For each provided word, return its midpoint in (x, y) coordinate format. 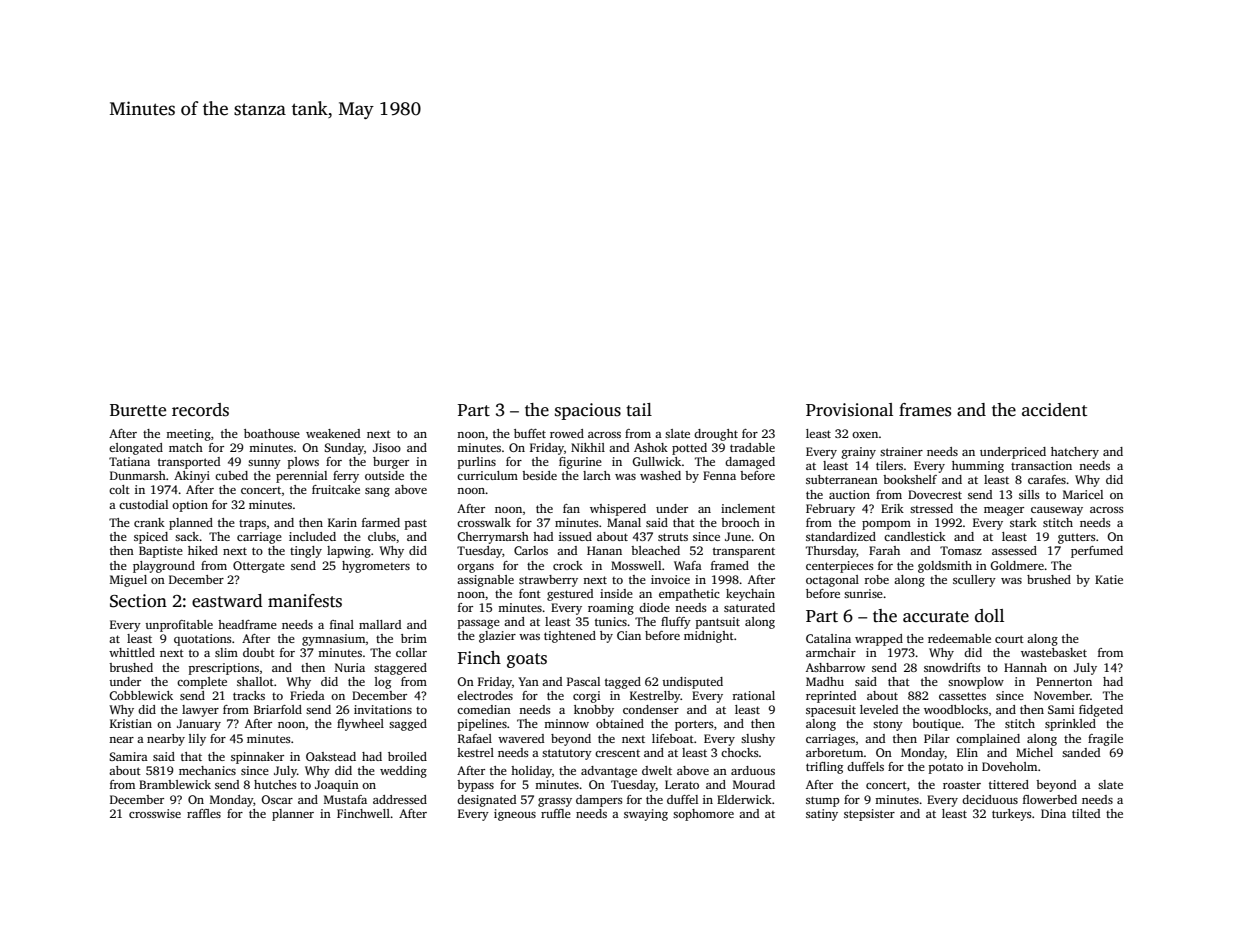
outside (384, 475)
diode (654, 607)
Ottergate (259, 567)
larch (597, 475)
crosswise (155, 813)
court (1009, 639)
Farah (884, 550)
